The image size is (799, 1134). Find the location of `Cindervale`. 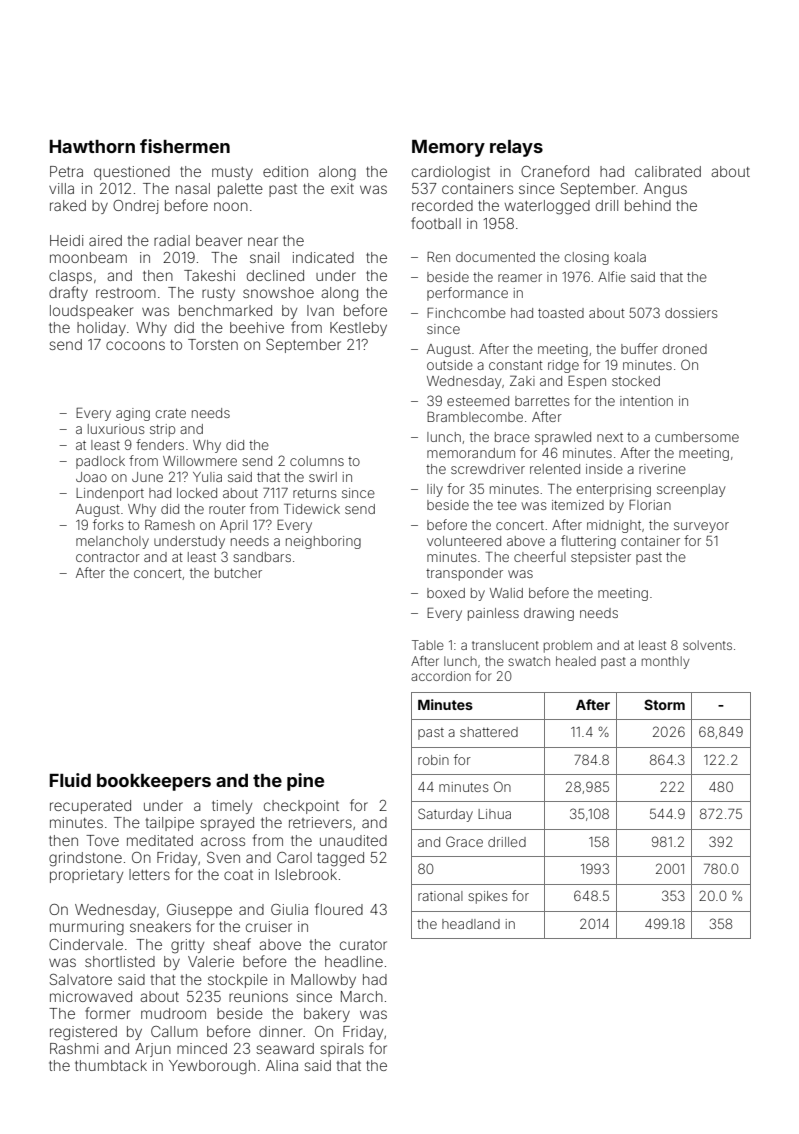

Cindervale is located at coordinates (86, 944).
